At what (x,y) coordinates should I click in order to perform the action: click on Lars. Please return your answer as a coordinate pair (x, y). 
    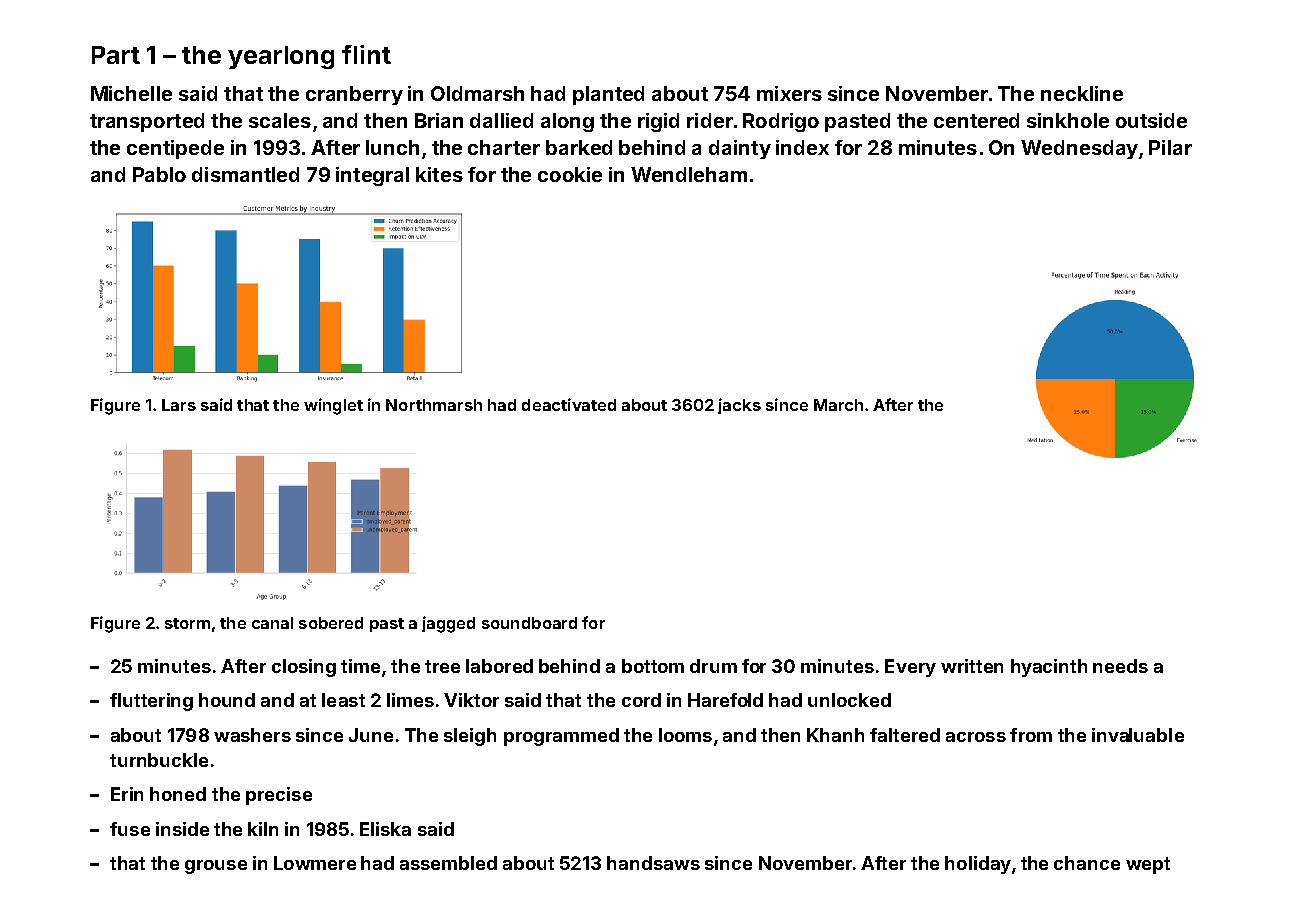
    Looking at the image, I should click on (179, 405).
